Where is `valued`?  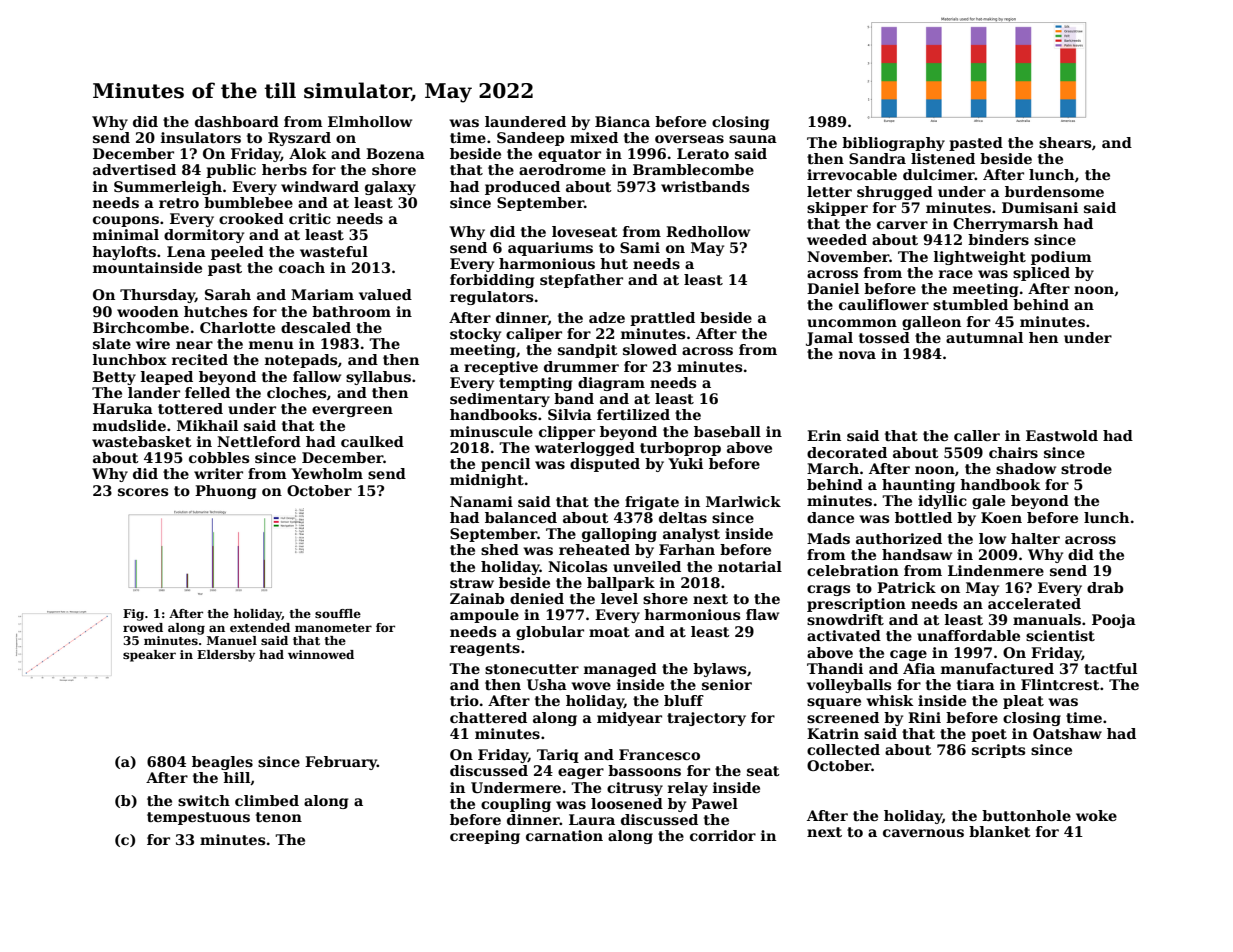
valued is located at coordinates (385, 294).
